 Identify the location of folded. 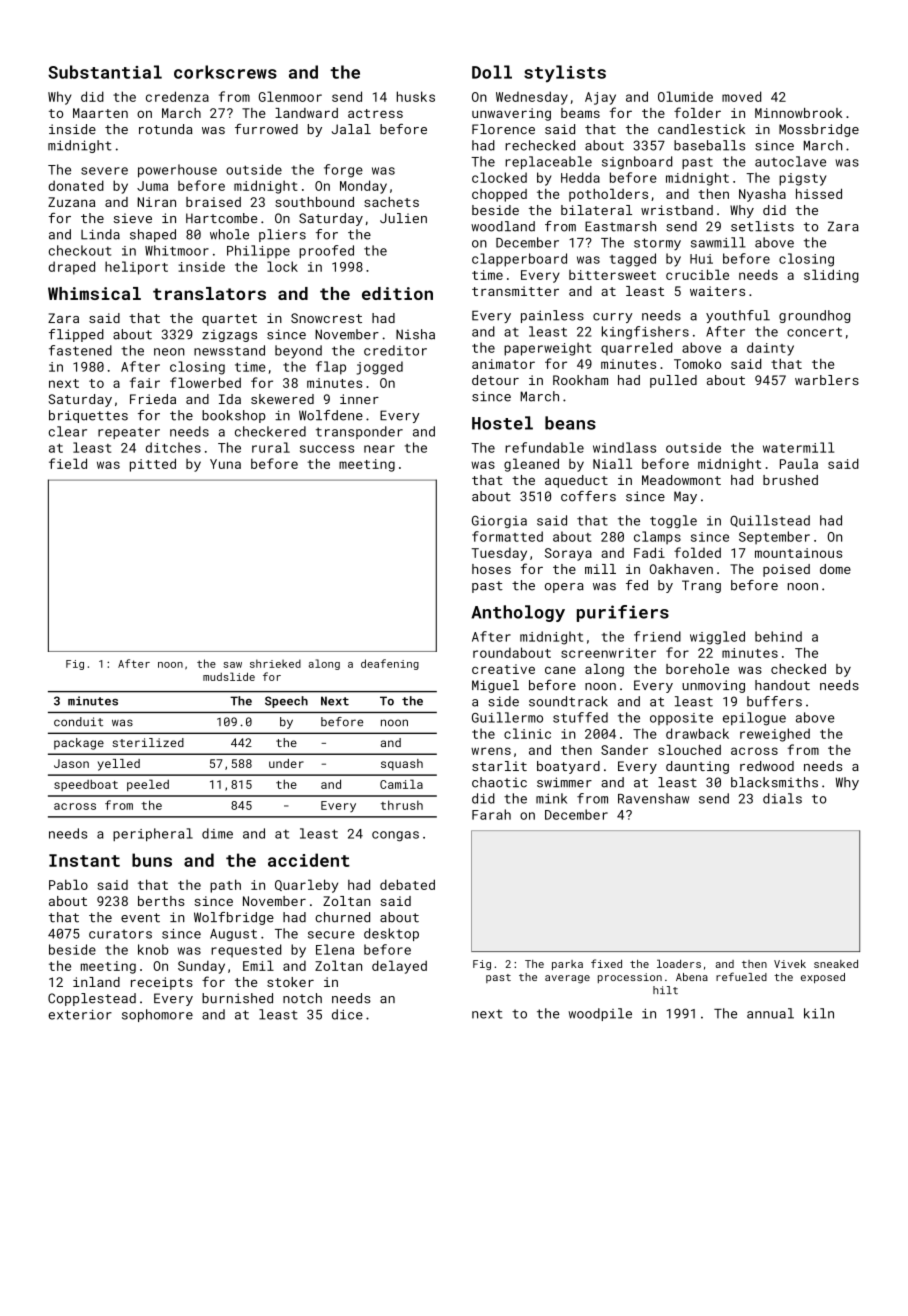
(697, 552).
